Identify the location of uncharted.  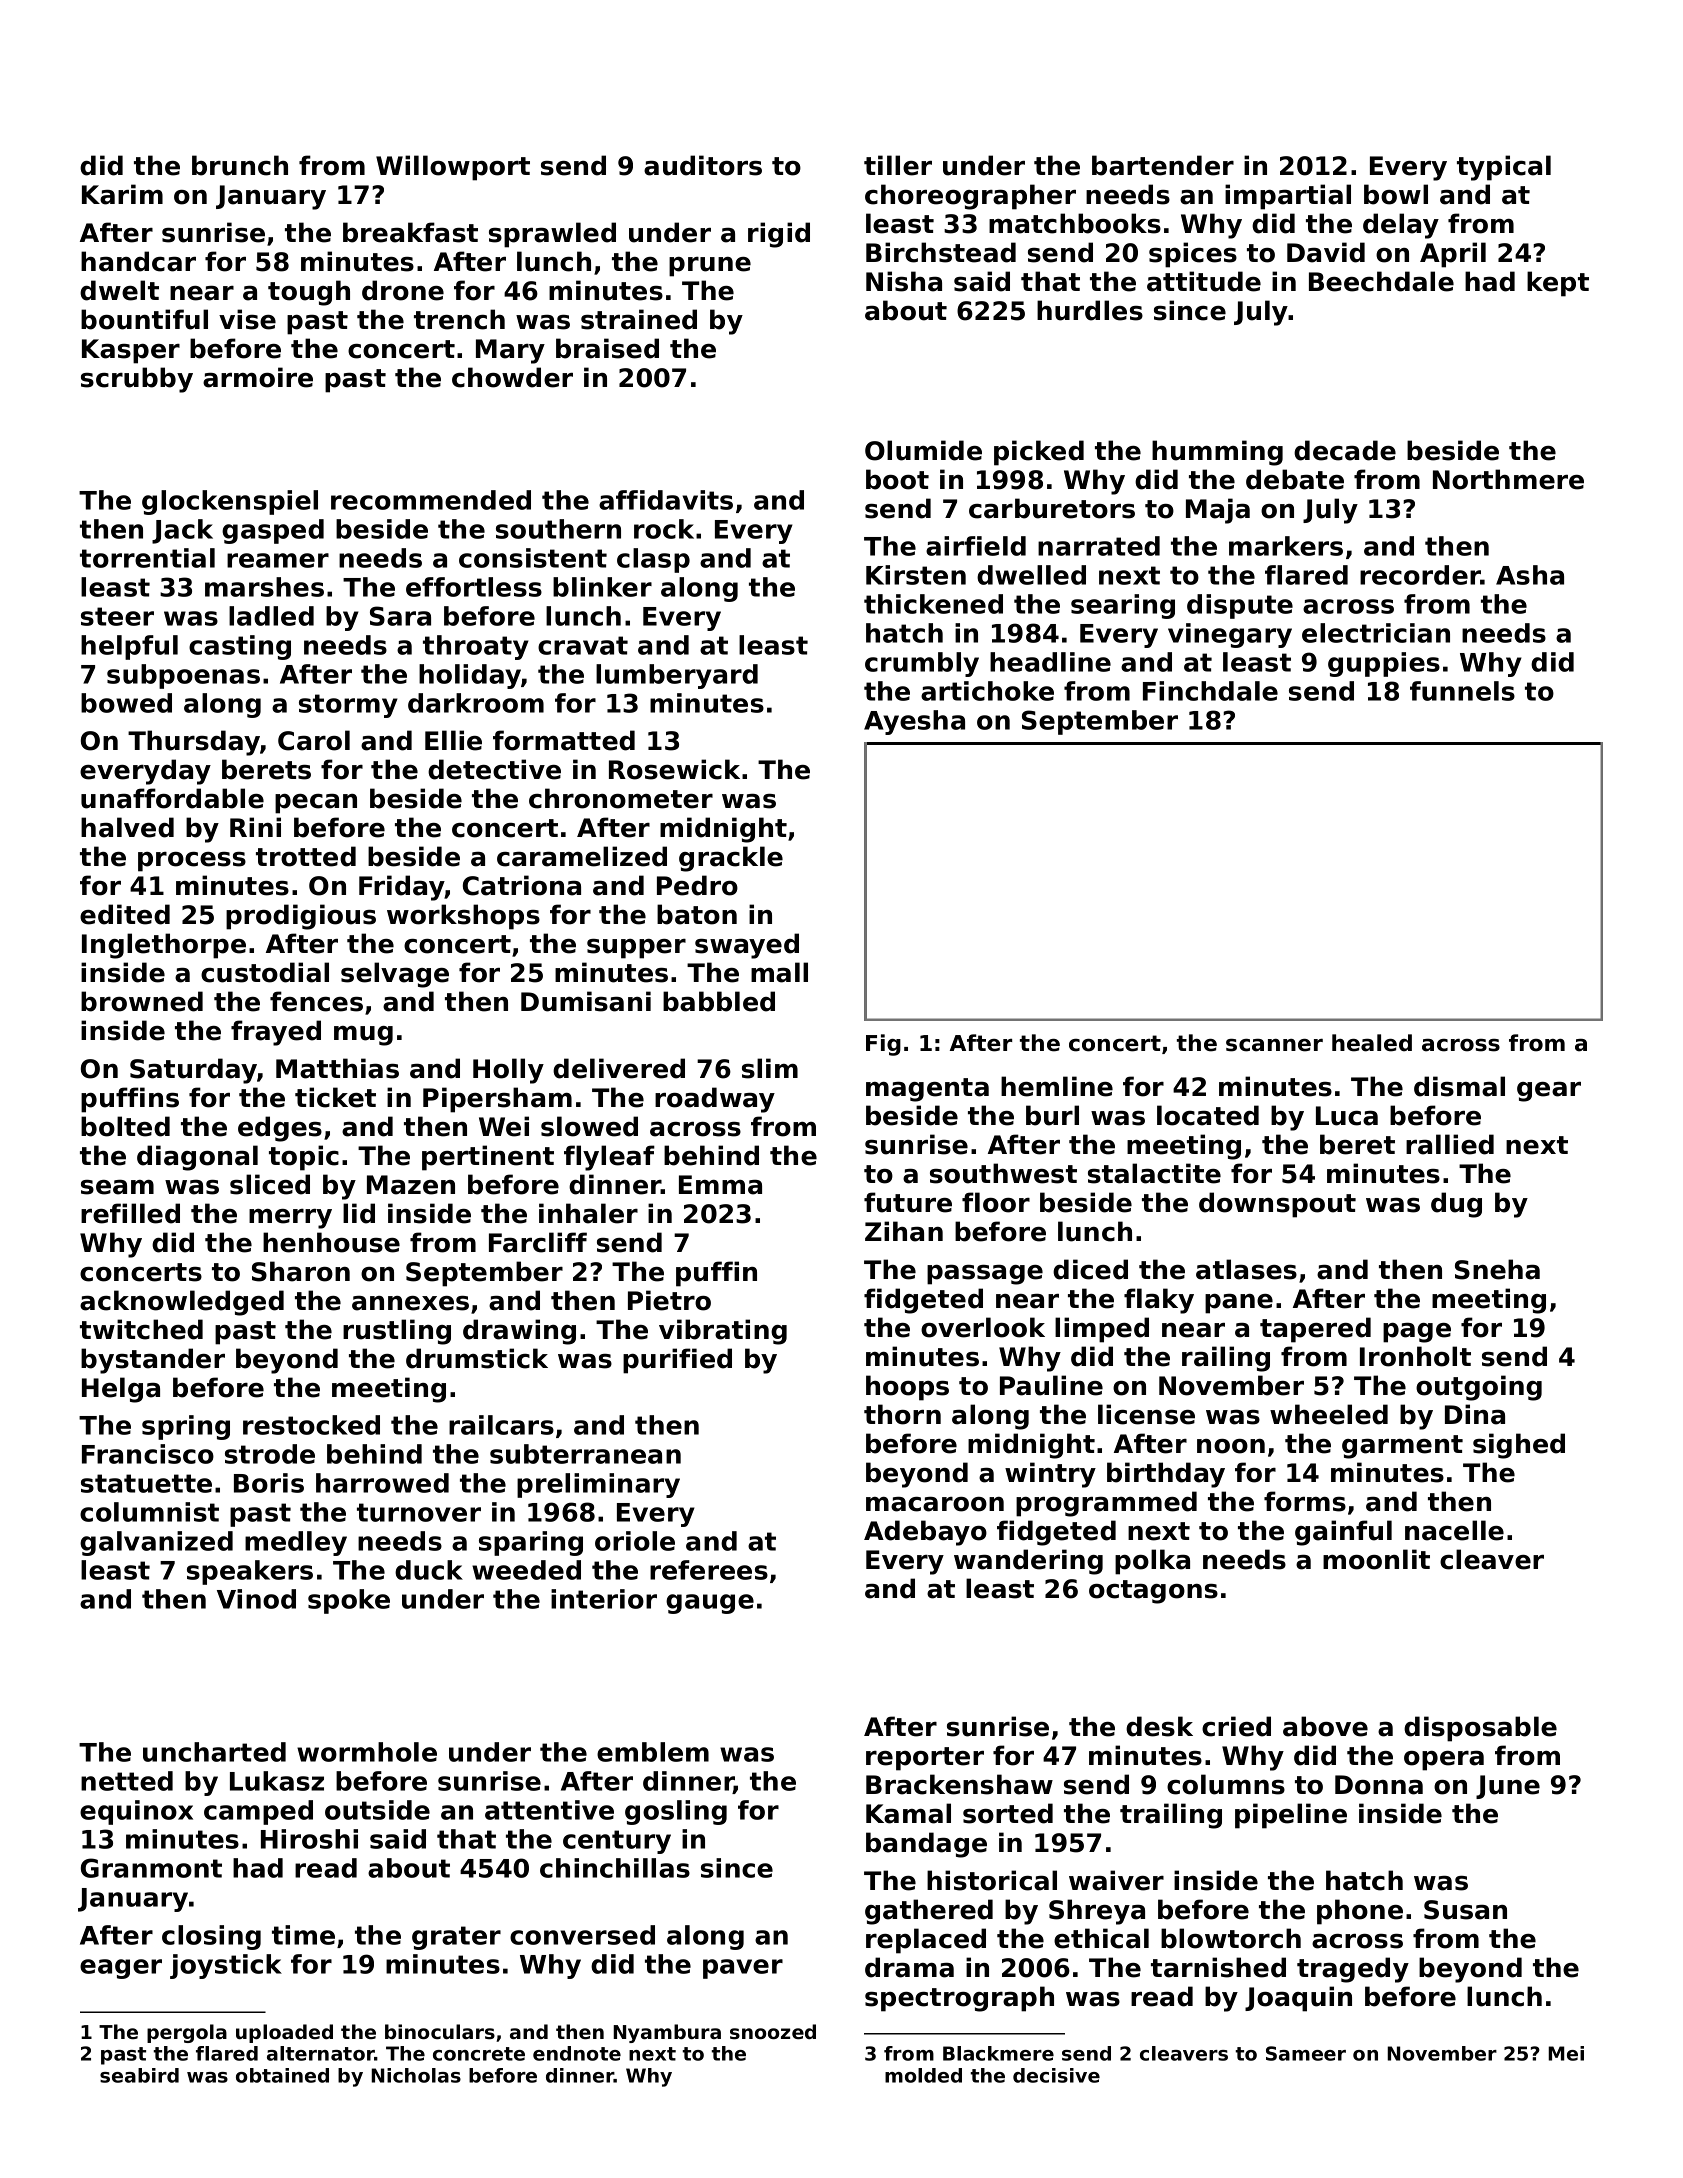
(214, 1752).
